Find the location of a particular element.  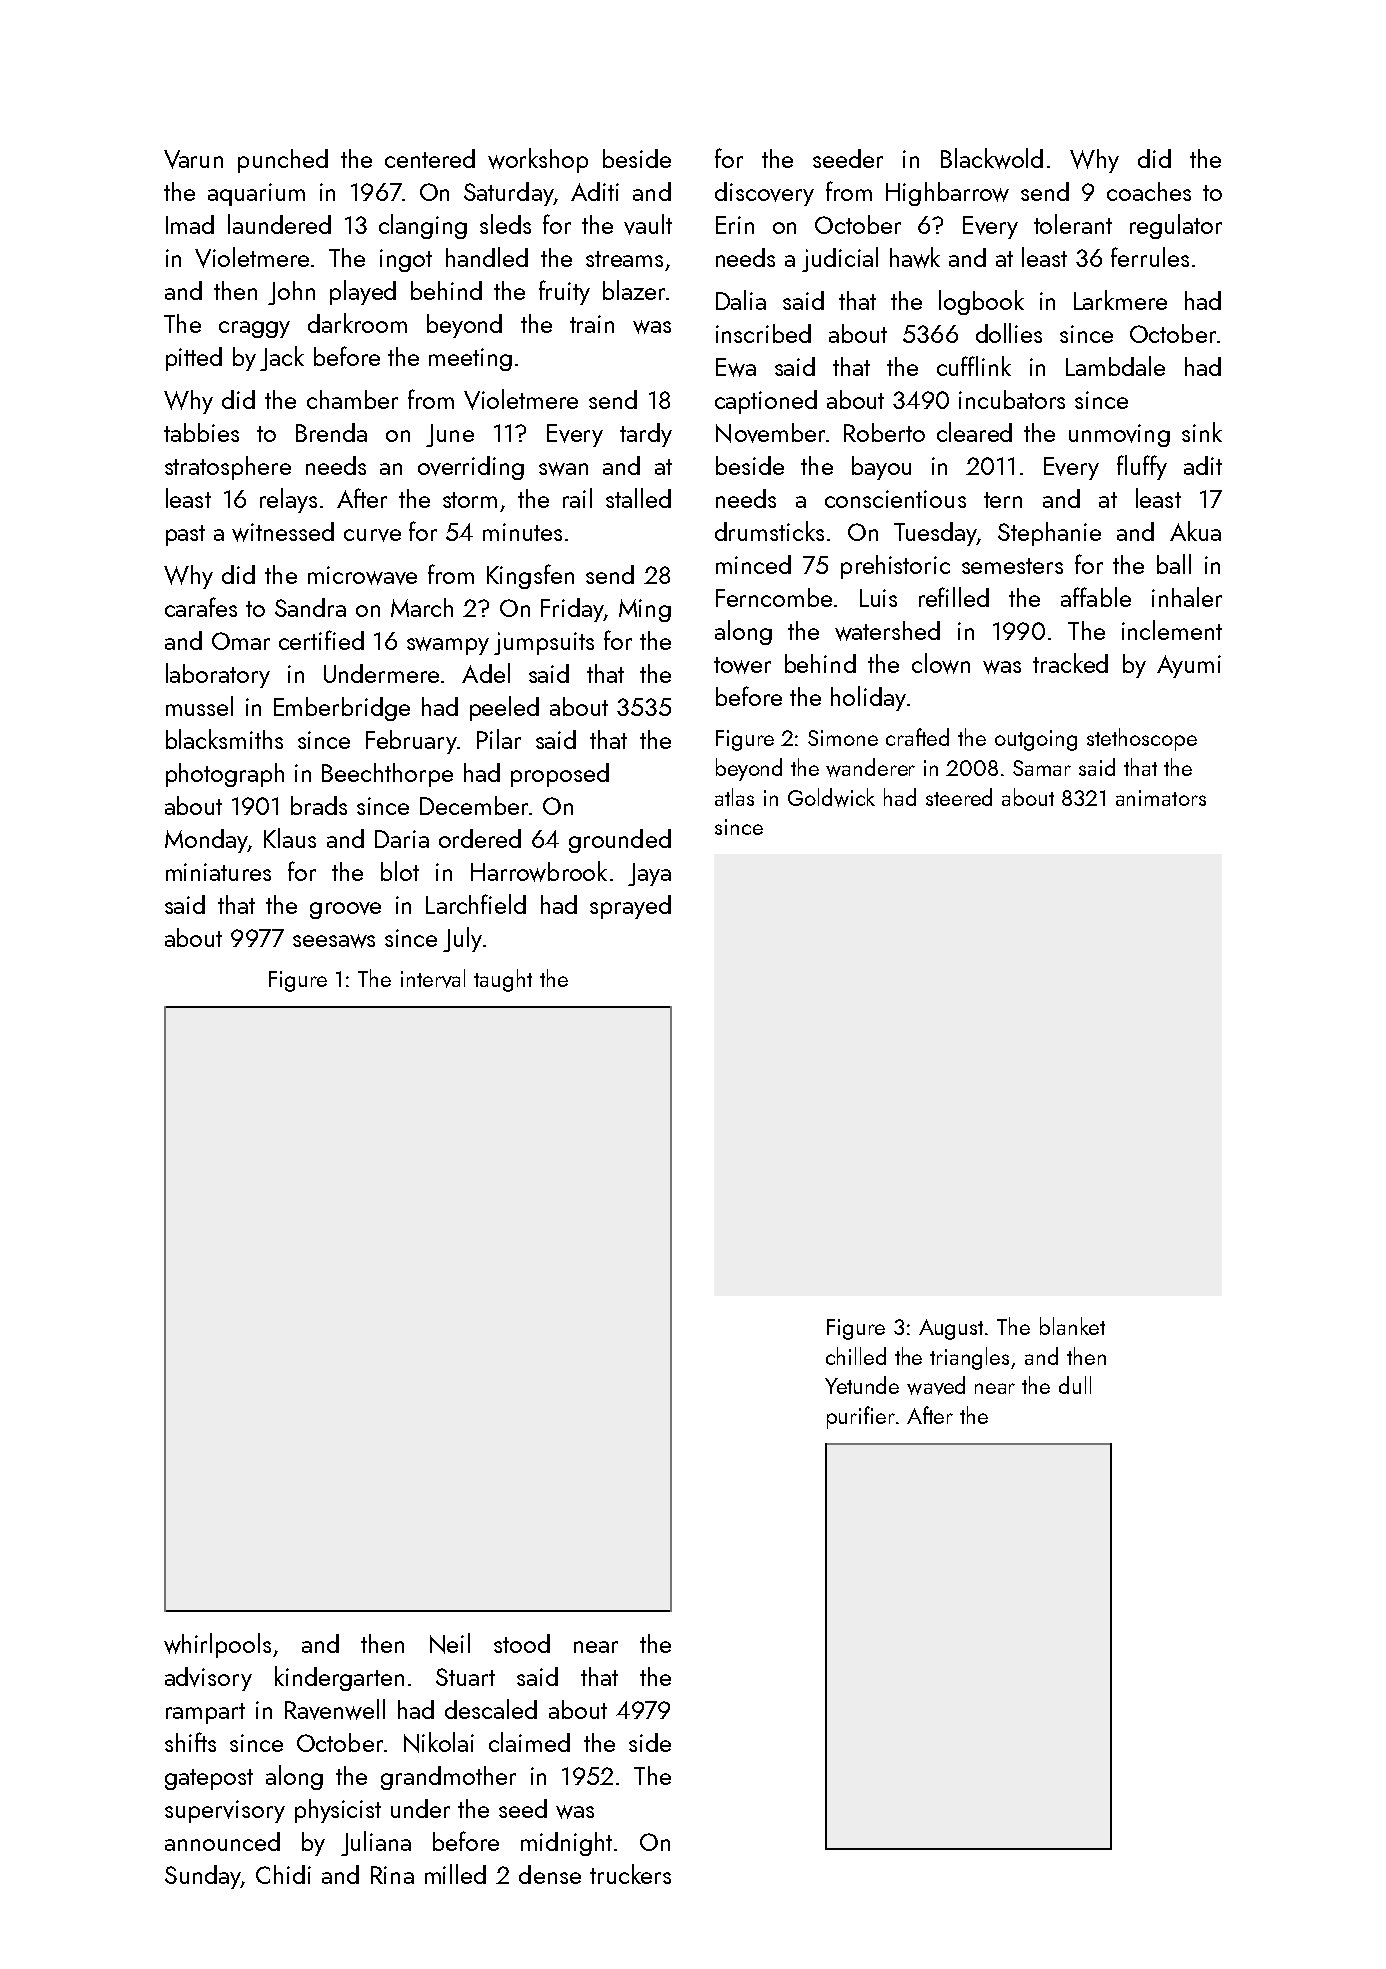

coaches is located at coordinates (1149, 191).
